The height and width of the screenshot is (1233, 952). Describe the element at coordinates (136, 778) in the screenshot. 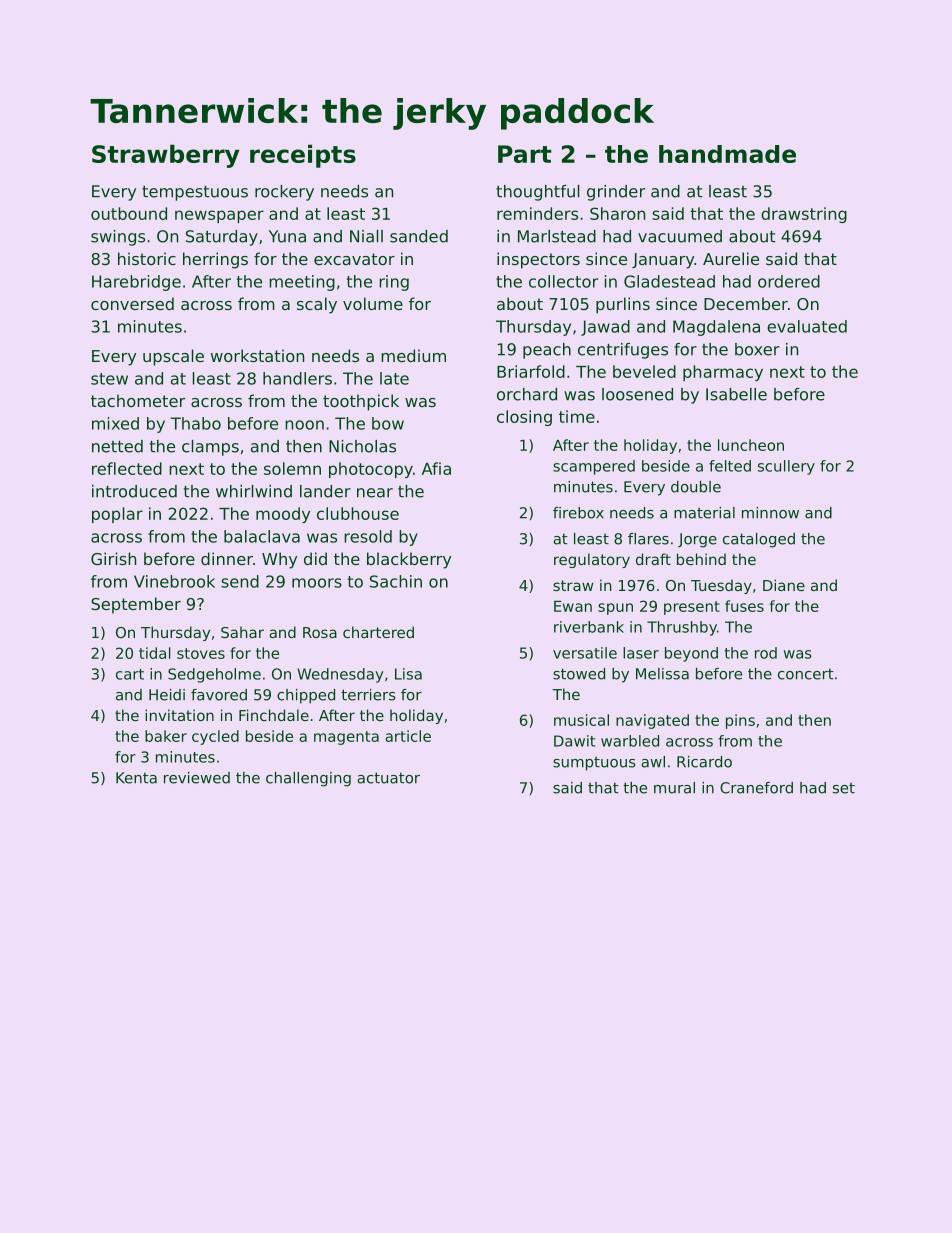

I see `Kenta` at that location.
